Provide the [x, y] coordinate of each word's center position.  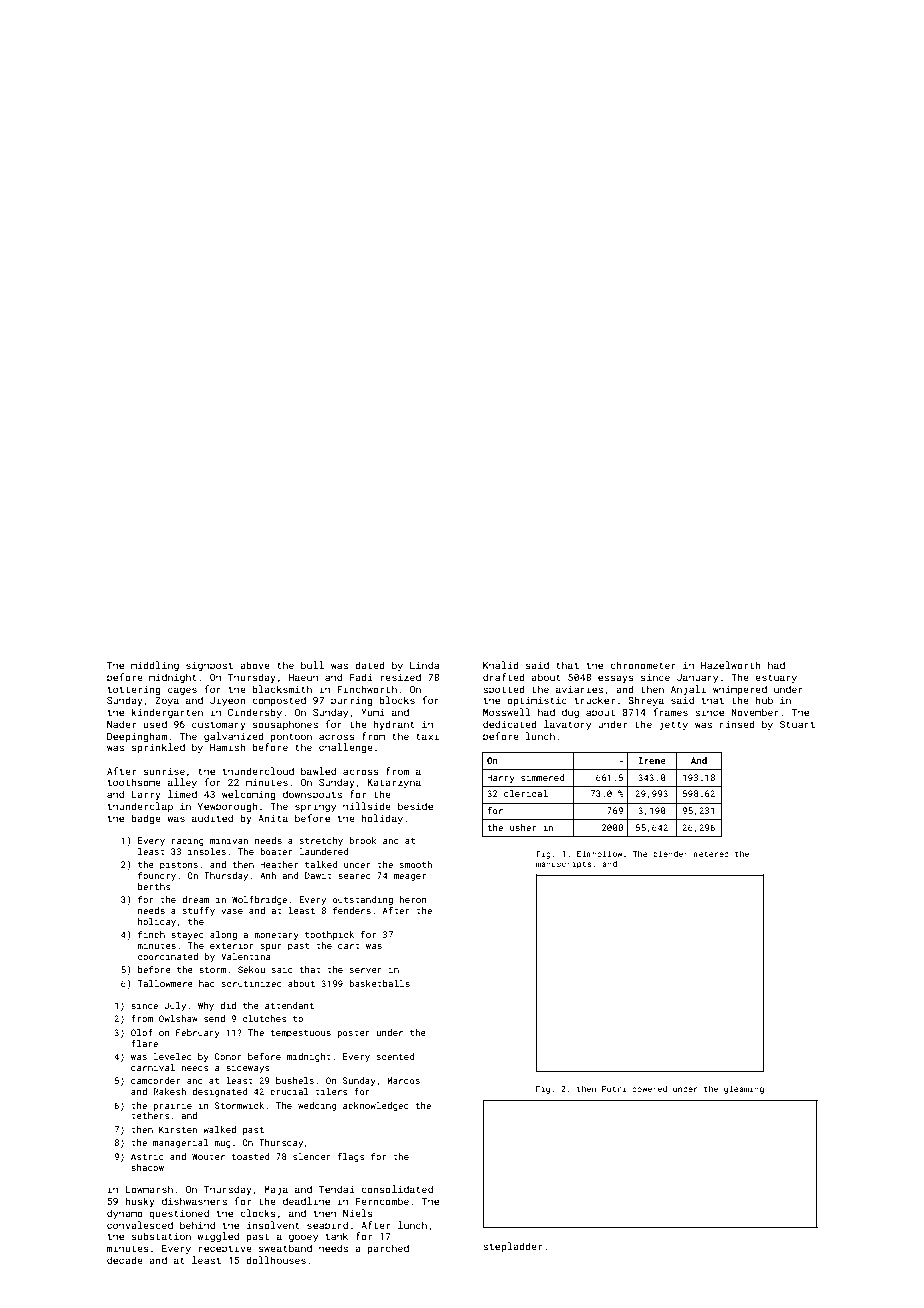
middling [155, 666]
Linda [424, 665]
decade [125, 1260]
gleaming [744, 1089]
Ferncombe [382, 1201]
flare [144, 1043]
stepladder [513, 1247]
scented [395, 1056]
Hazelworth [731, 665]
